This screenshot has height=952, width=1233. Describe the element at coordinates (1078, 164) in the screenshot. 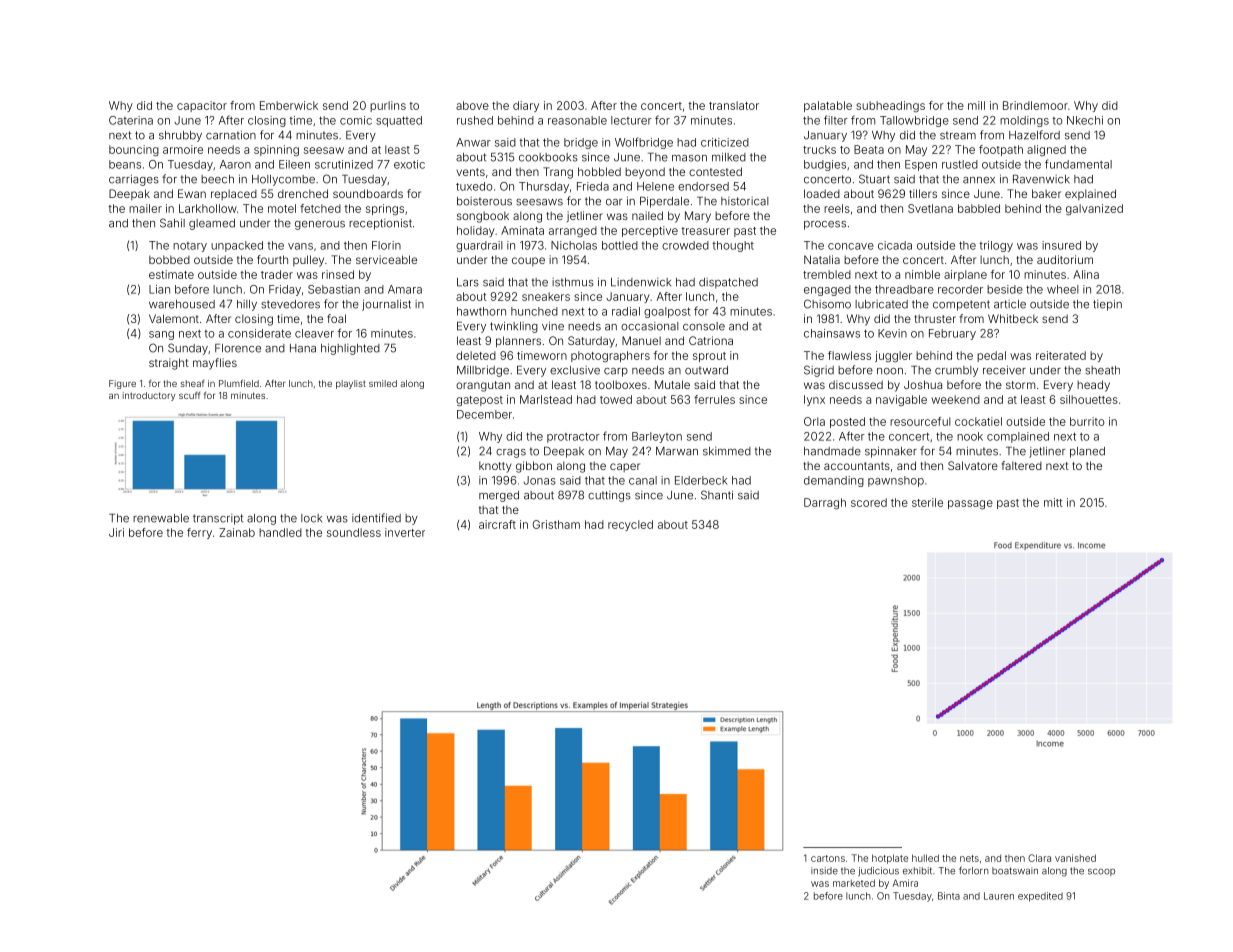

I see `fundamental` at that location.
